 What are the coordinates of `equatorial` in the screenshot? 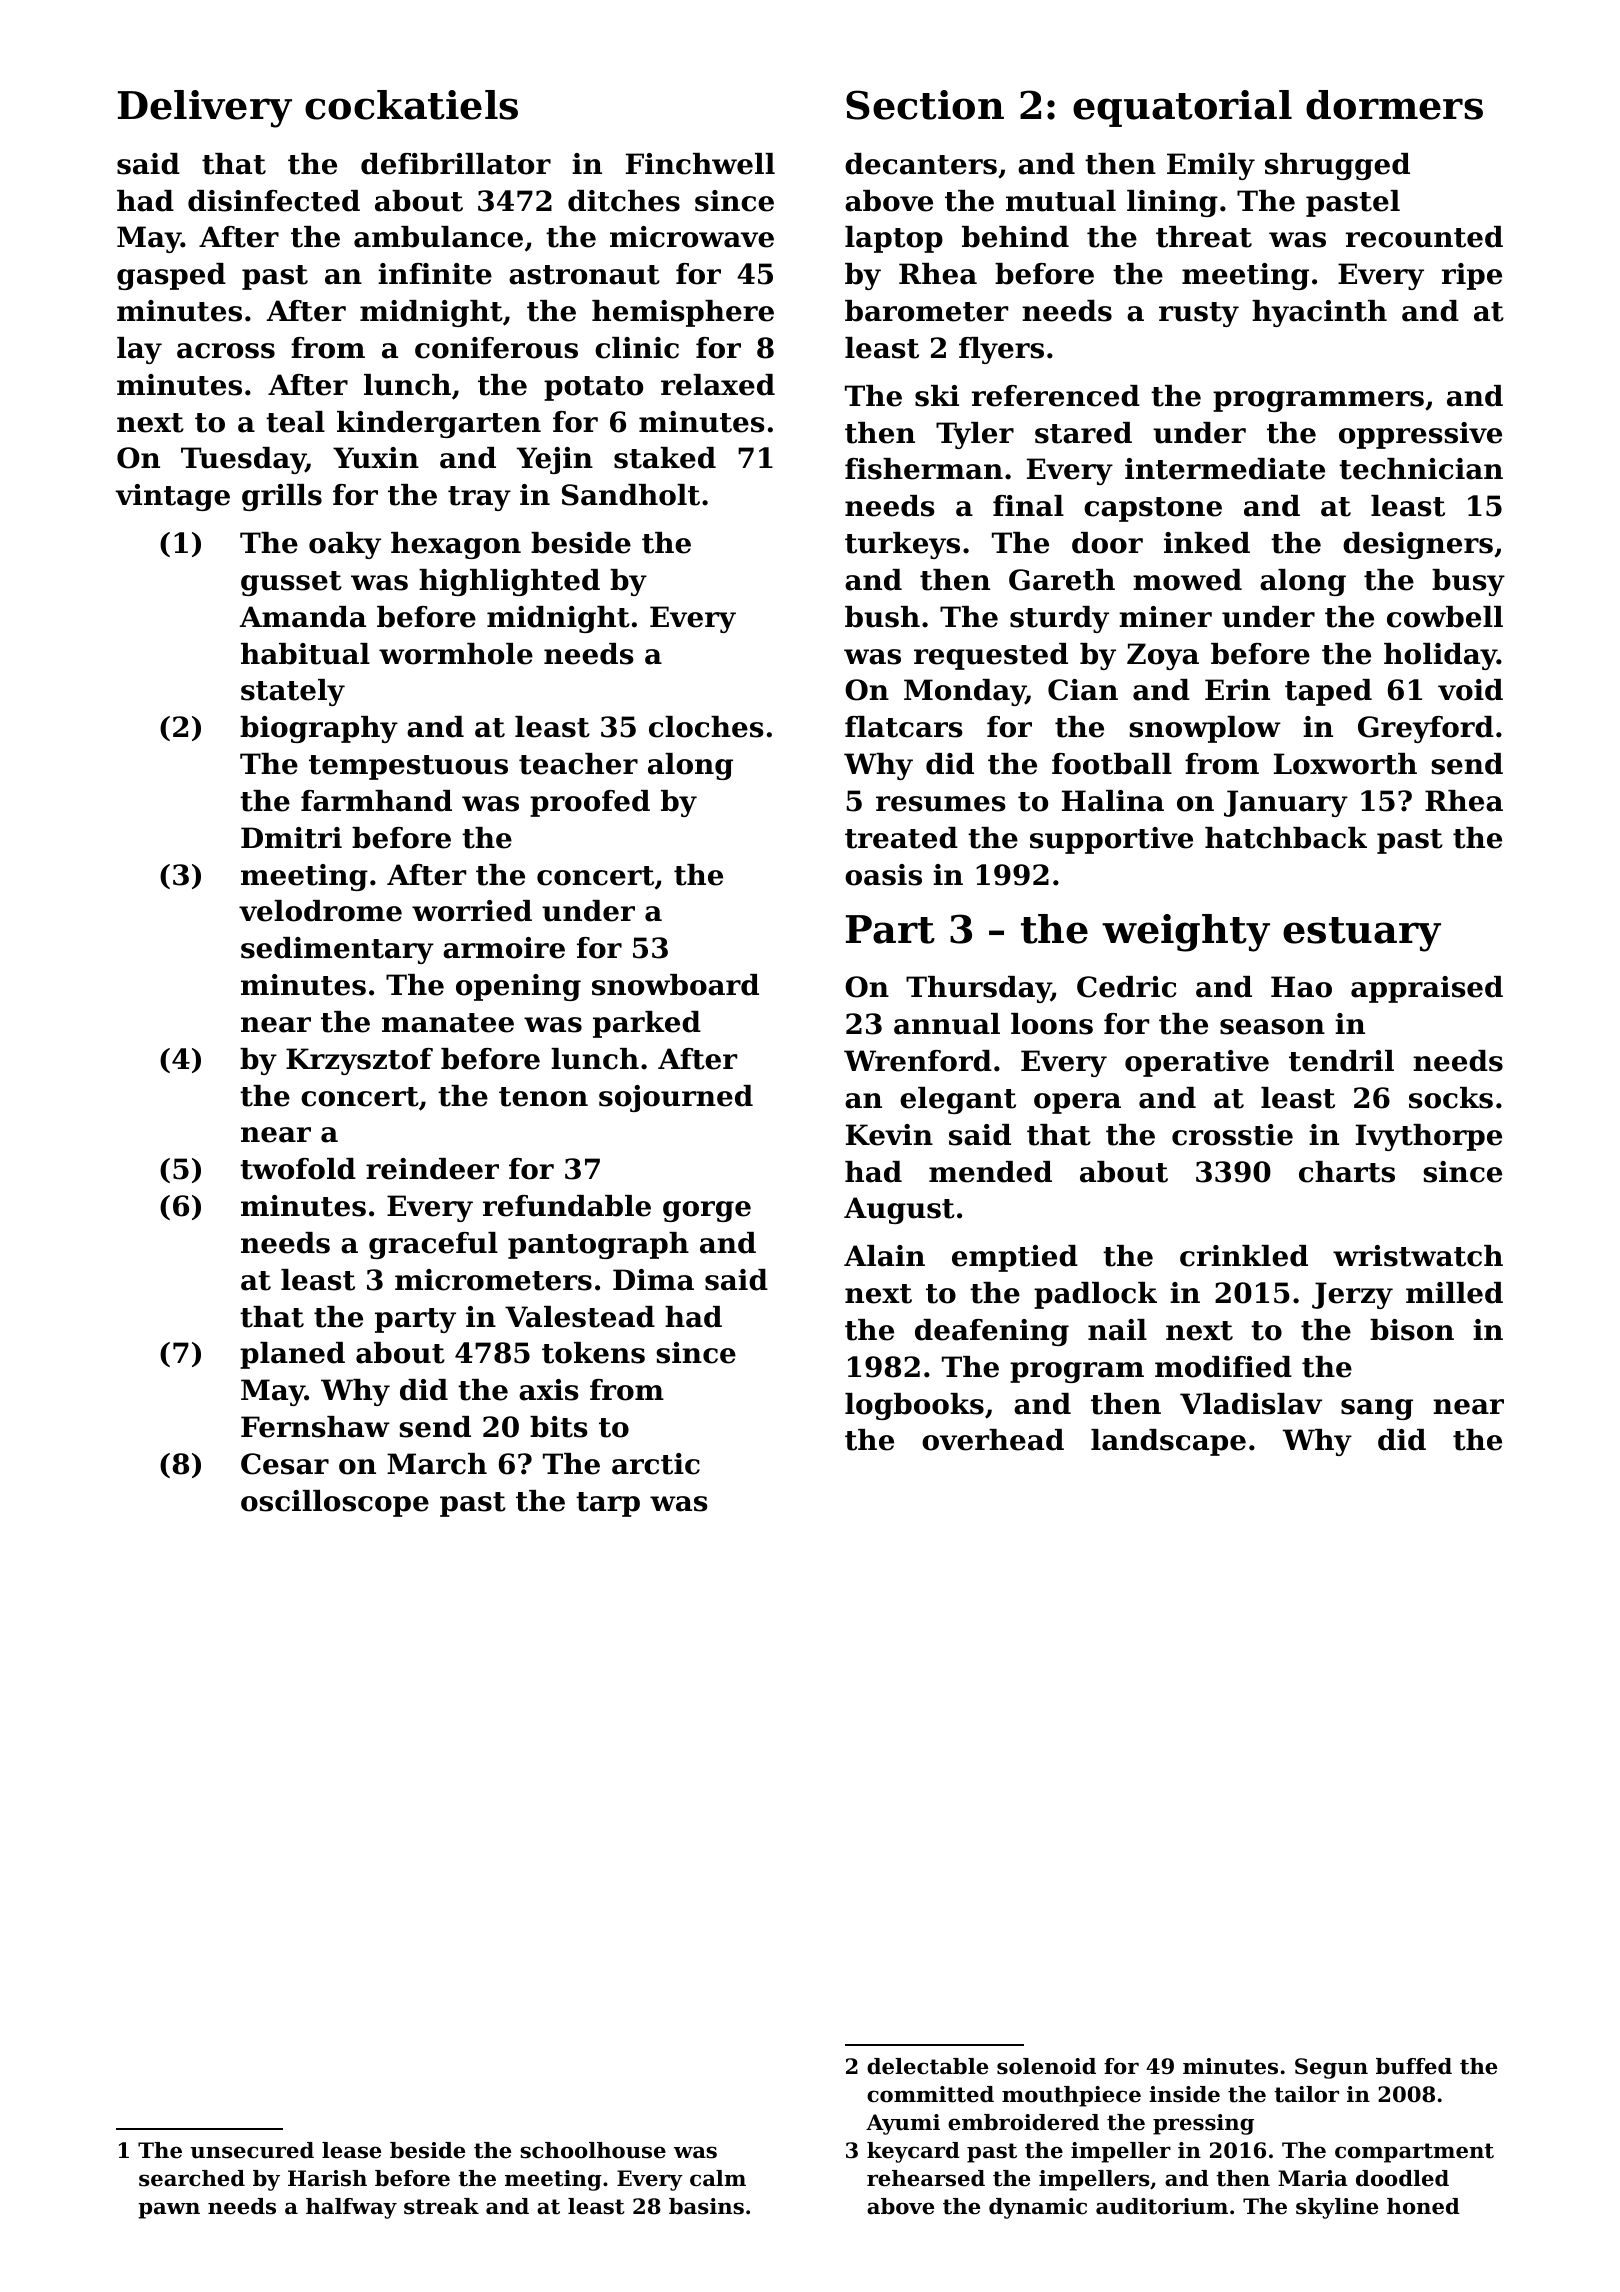 It's located at (1182, 108).
